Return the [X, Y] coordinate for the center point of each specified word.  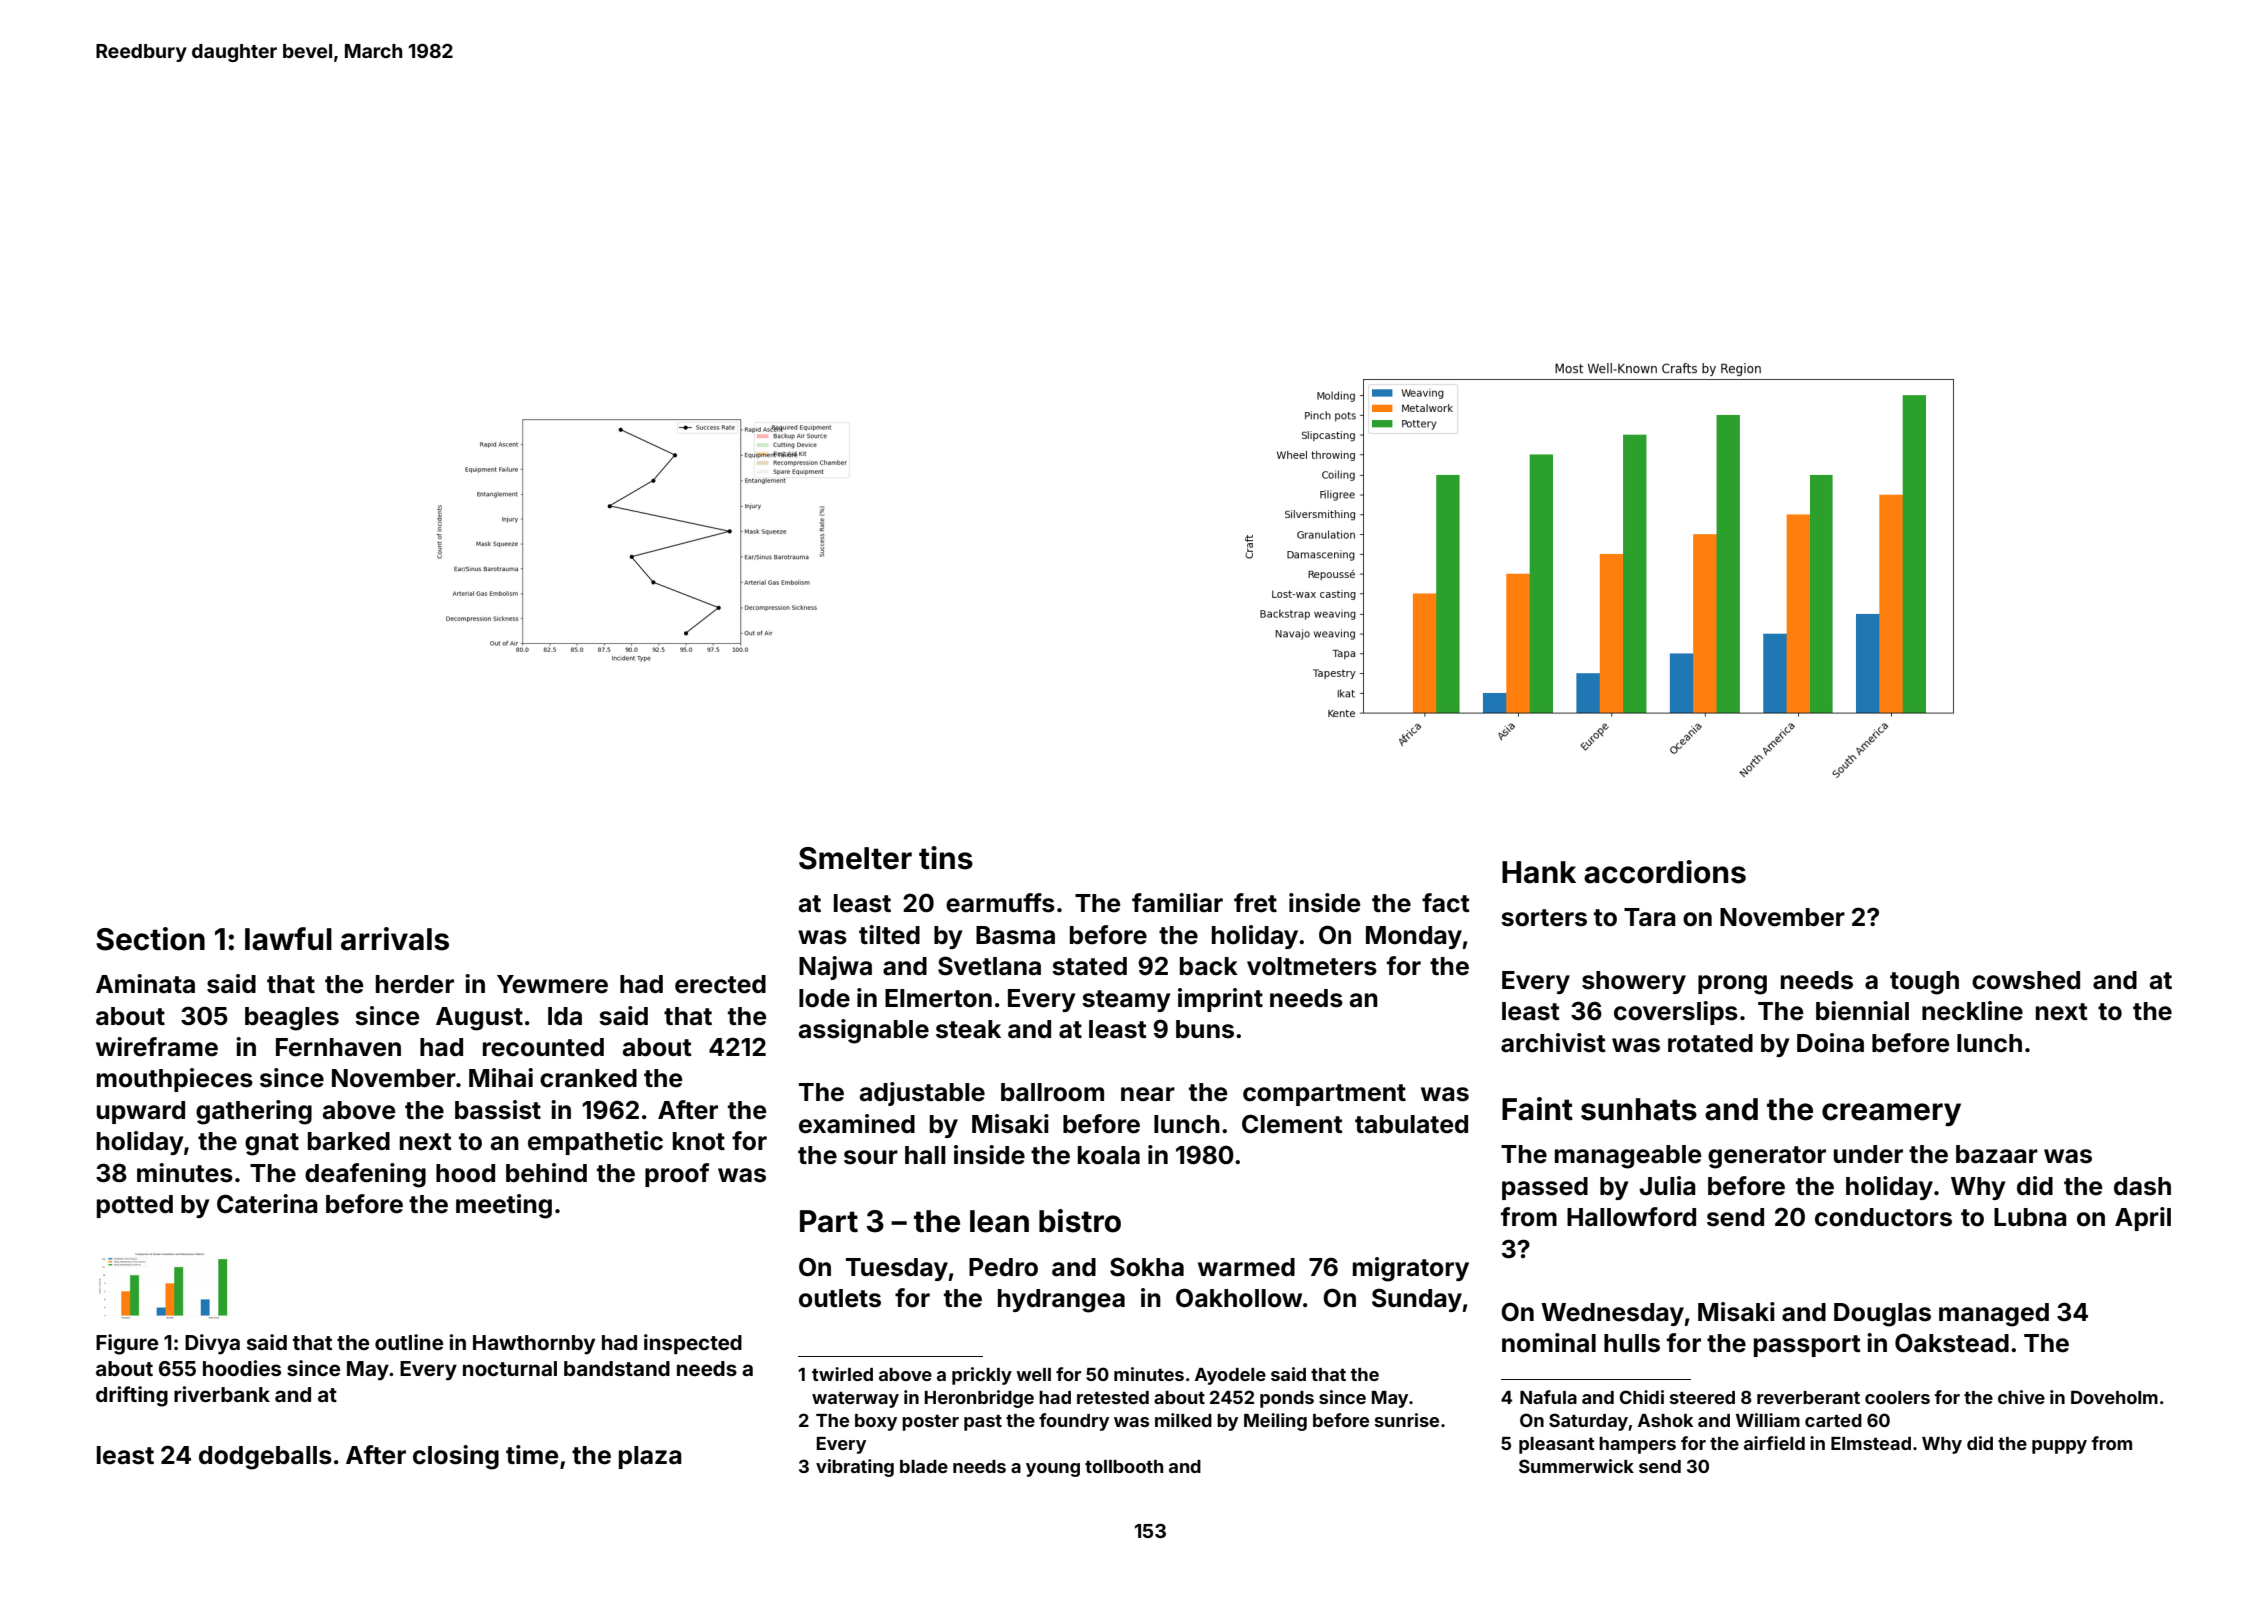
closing [456, 1457]
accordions [1665, 872]
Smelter [855, 858]
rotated [1710, 1043]
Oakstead [1952, 1343]
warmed [1246, 1267]
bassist [498, 1110]
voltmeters [1312, 966]
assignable [863, 1031]
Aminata [145, 984]
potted [135, 1206]
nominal [1549, 1343]
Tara [1650, 917]
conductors [1883, 1217]
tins [946, 858]
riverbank [222, 1394]
